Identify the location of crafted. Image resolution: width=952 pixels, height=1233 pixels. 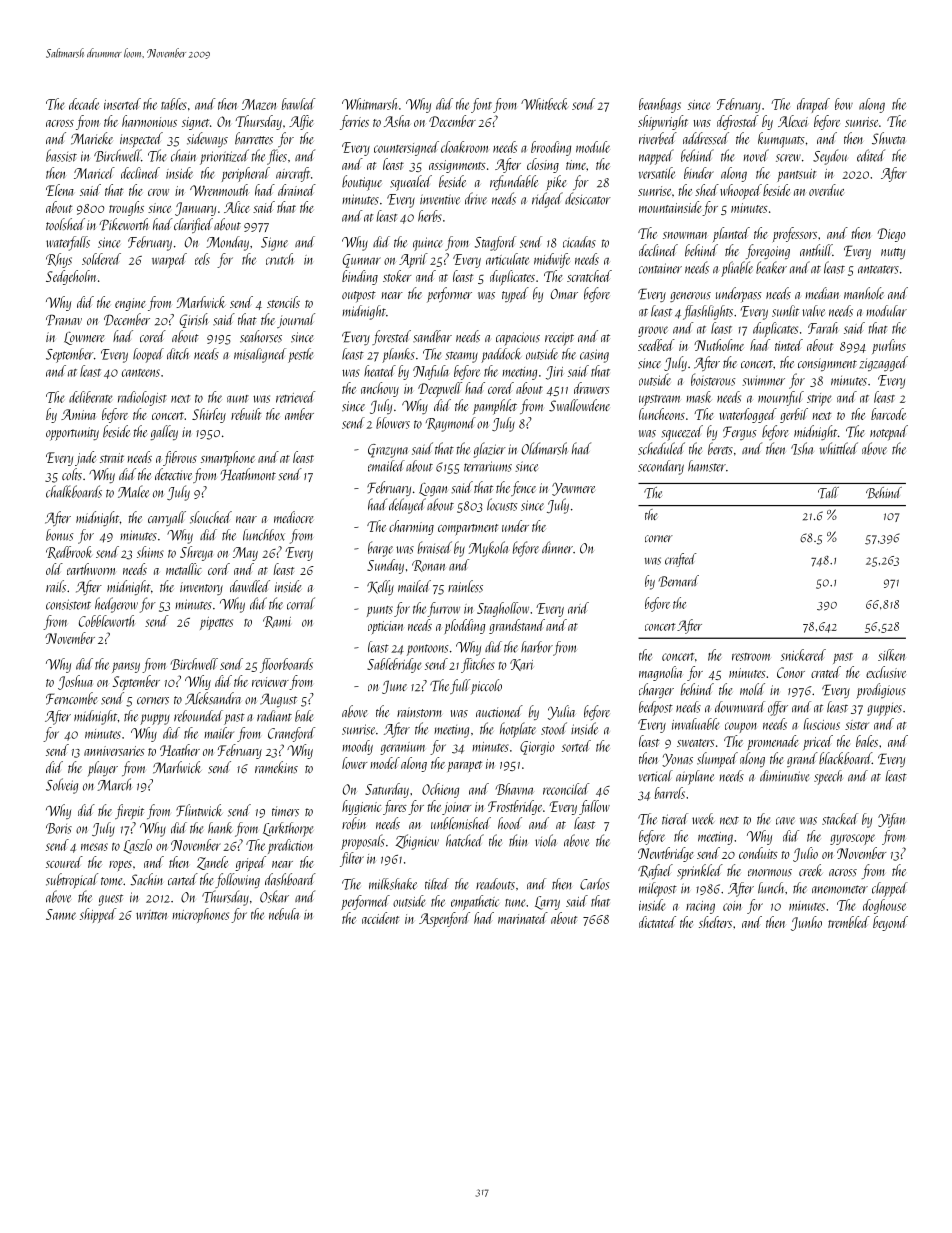
(681, 560).
